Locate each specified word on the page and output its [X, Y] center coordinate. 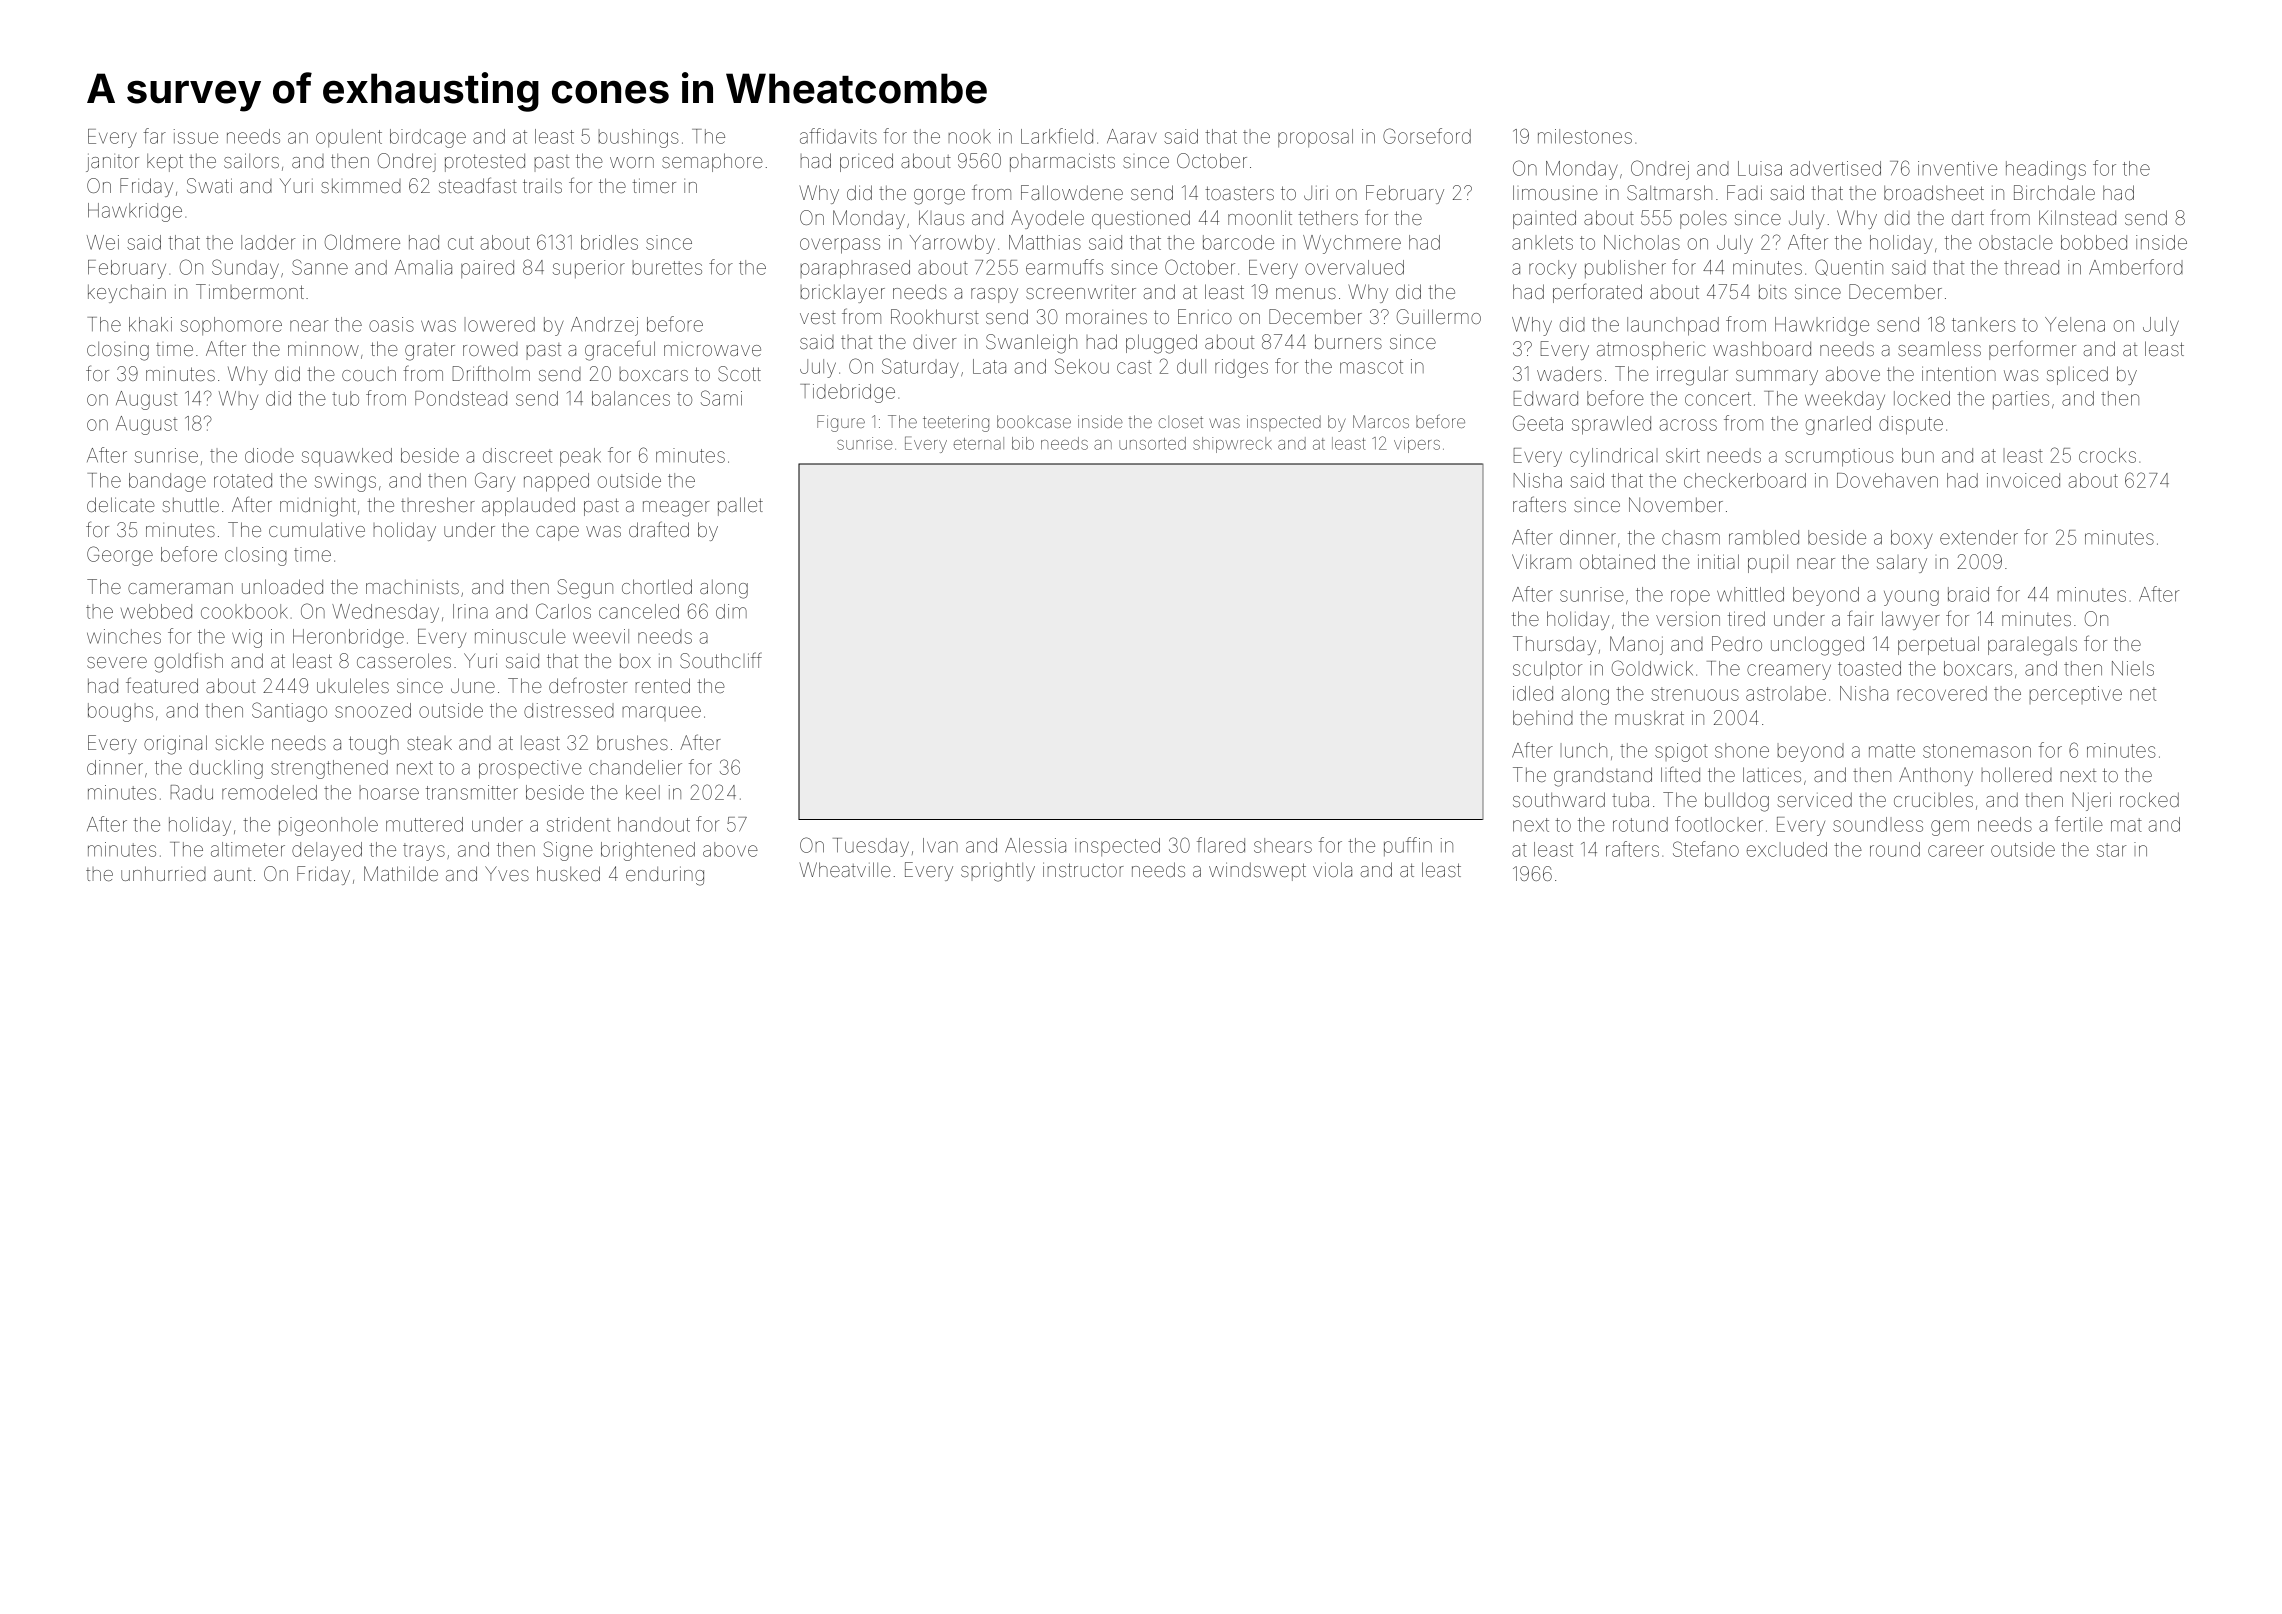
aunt [232, 874]
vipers [1417, 445]
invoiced [2023, 480]
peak [580, 457]
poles [1703, 220]
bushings [639, 138]
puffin [1408, 846]
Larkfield [1057, 136]
